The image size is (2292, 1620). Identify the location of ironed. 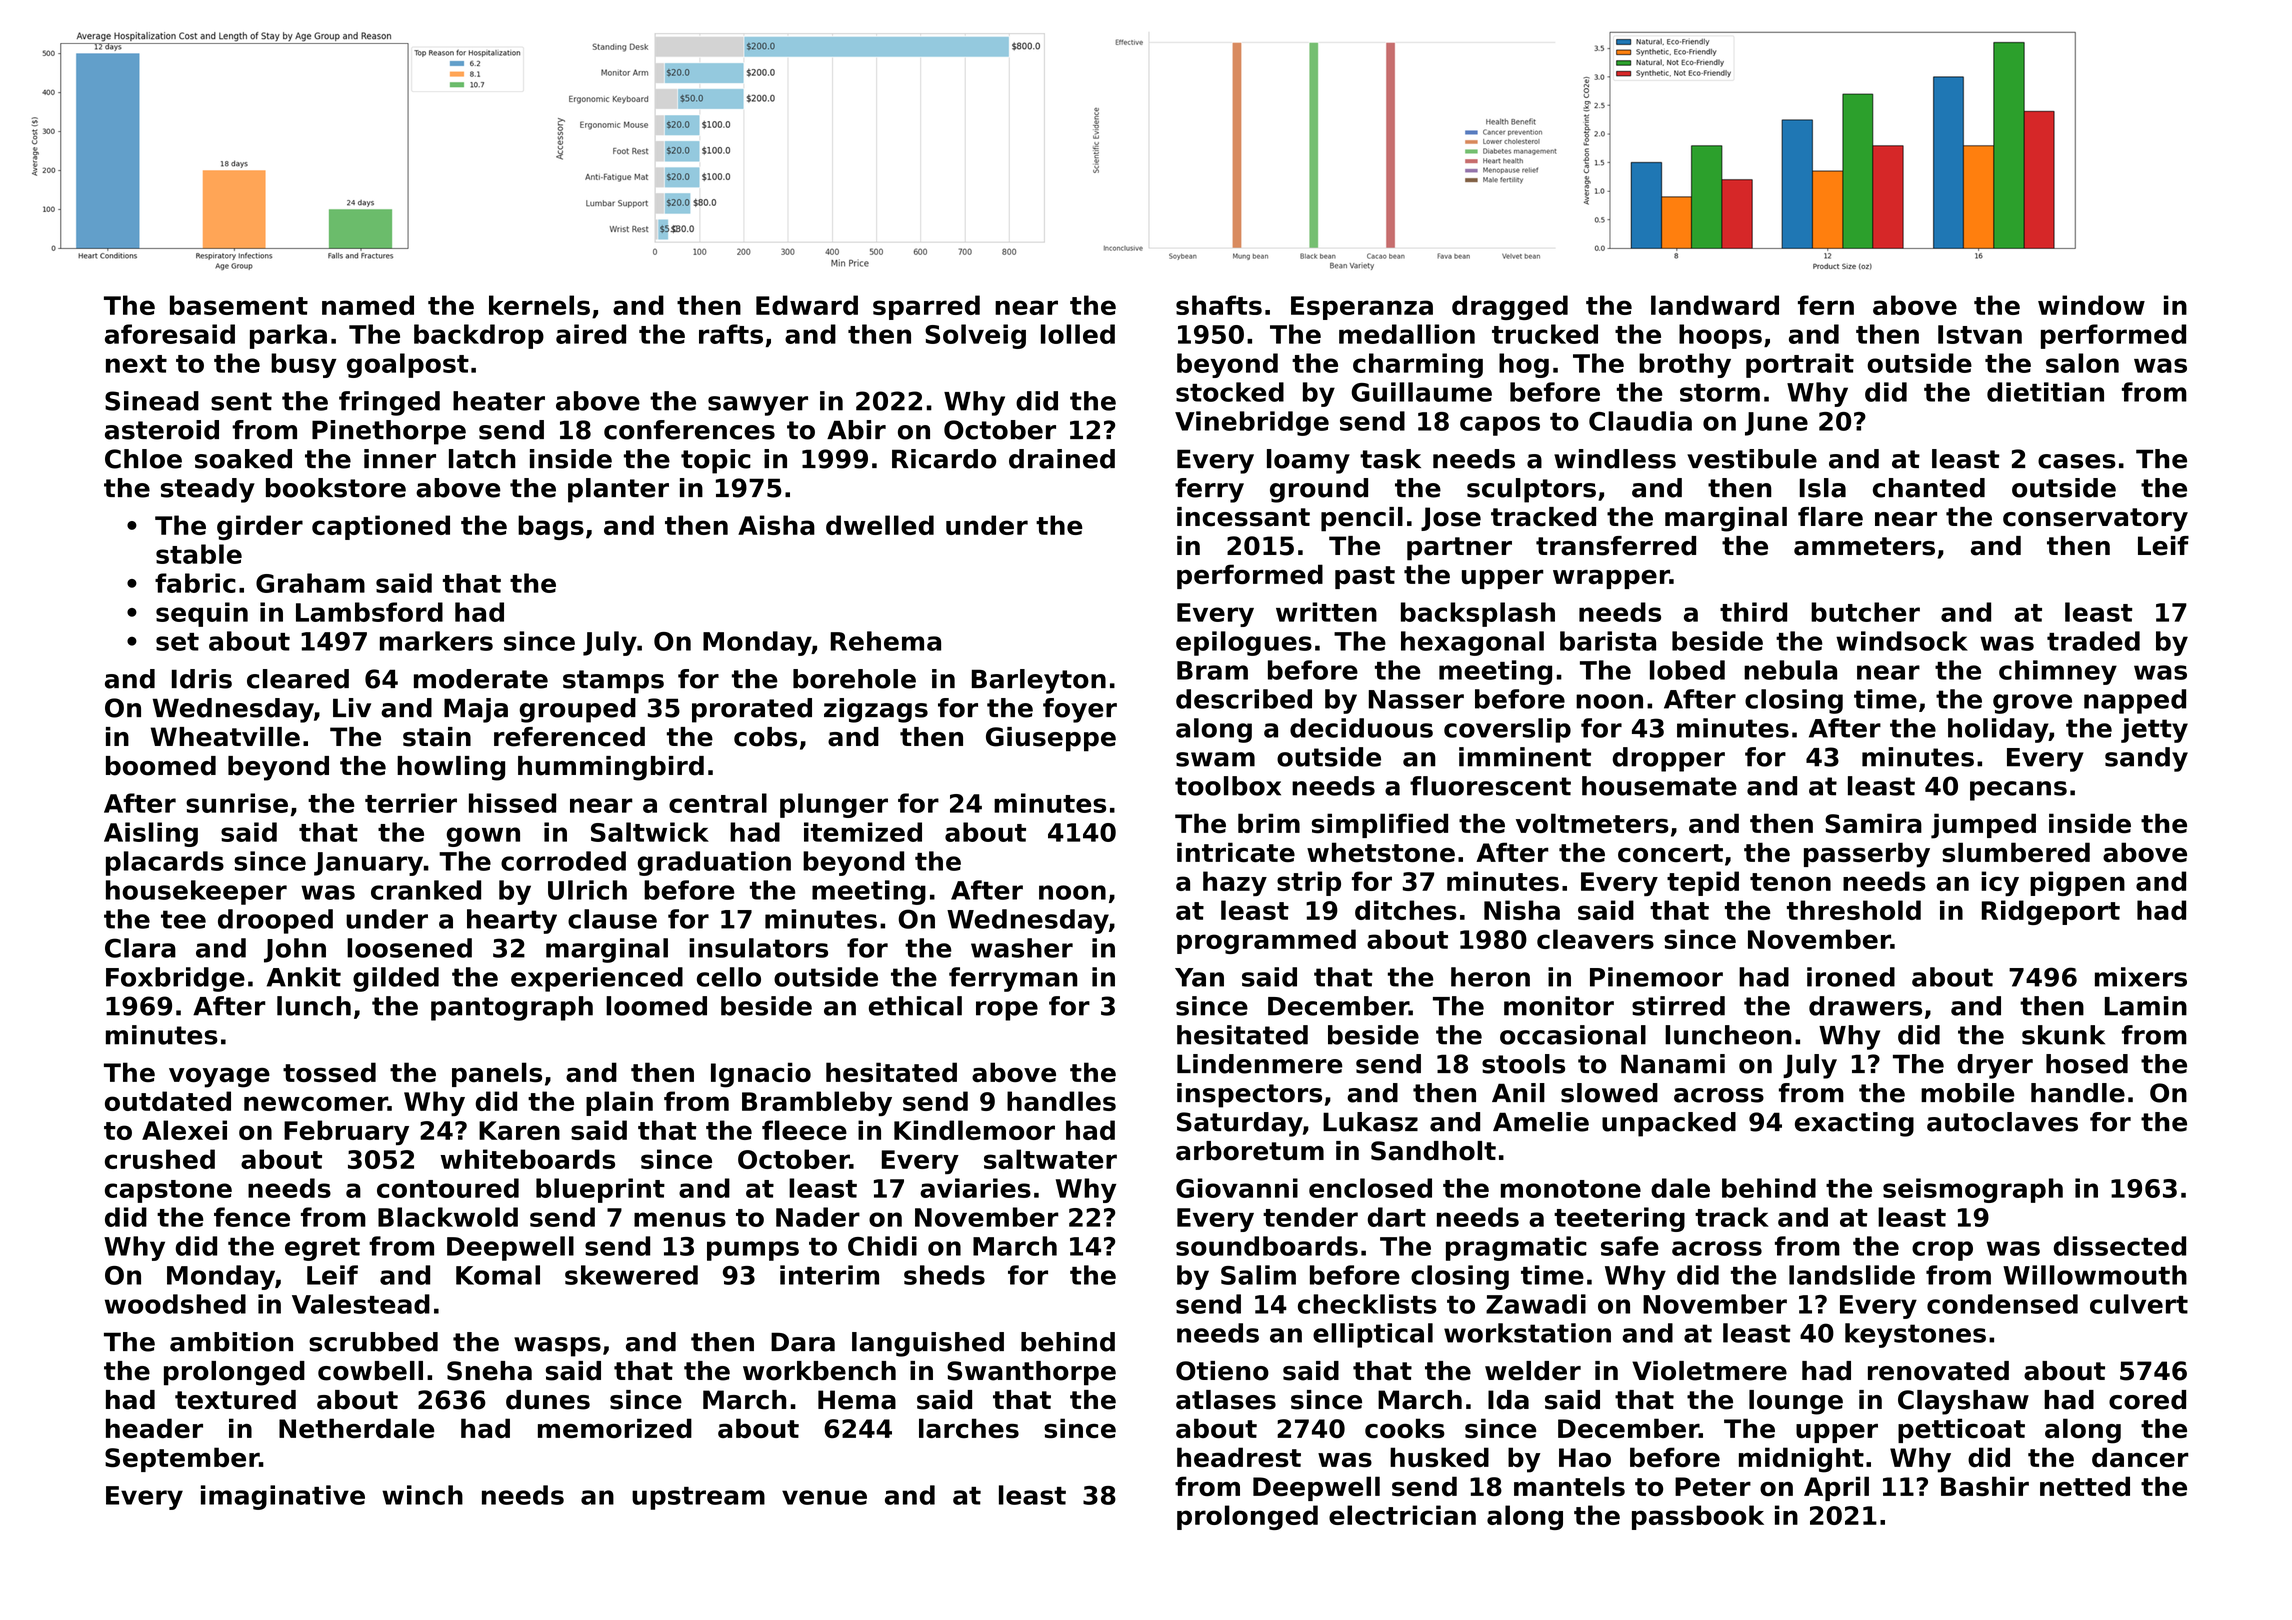
(1851, 977).
